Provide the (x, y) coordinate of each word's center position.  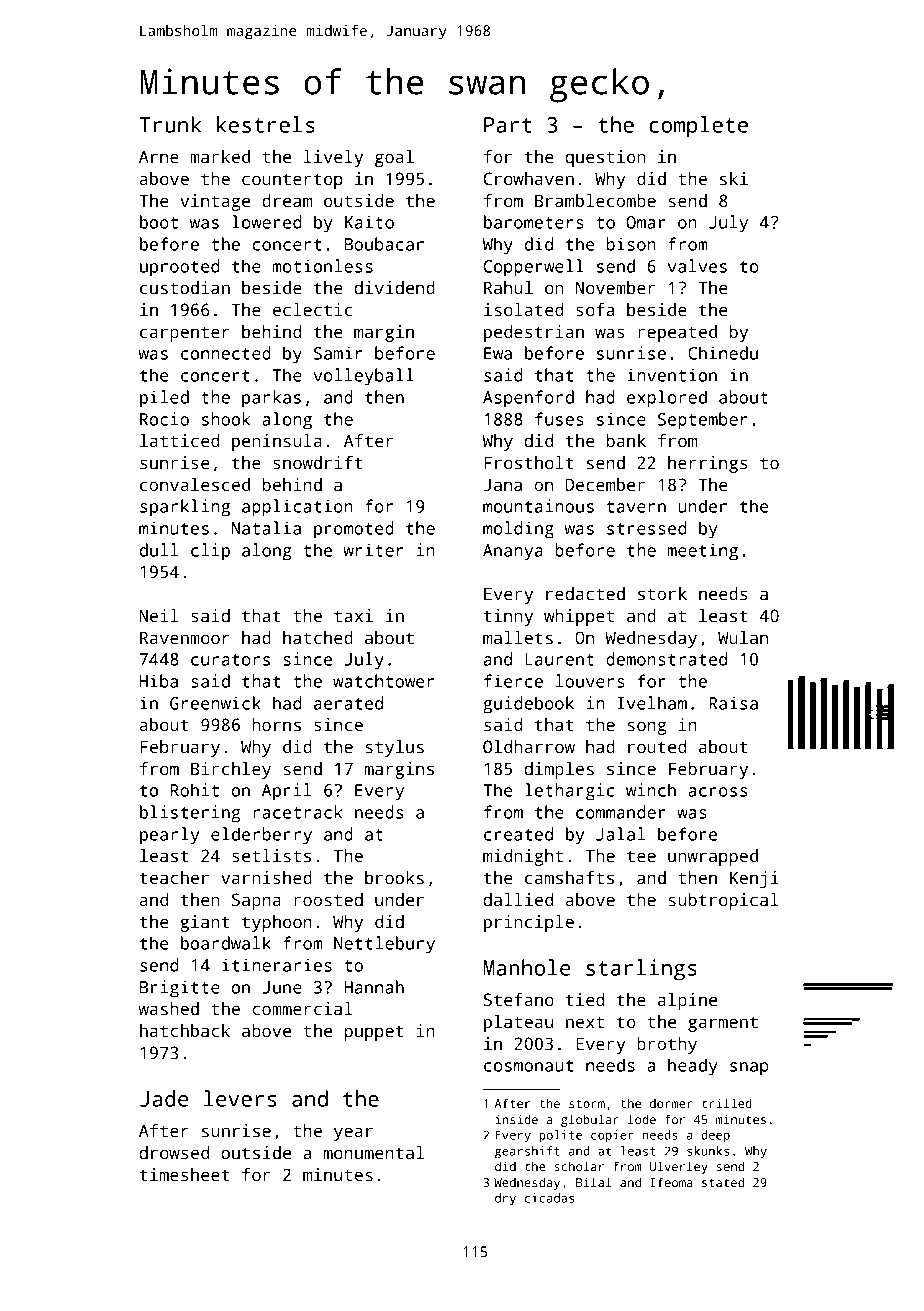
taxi (353, 616)
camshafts (569, 878)
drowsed (174, 1153)
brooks (394, 878)
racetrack (298, 812)
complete (698, 127)
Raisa (733, 703)
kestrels (266, 124)
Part (508, 125)
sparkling (185, 508)
